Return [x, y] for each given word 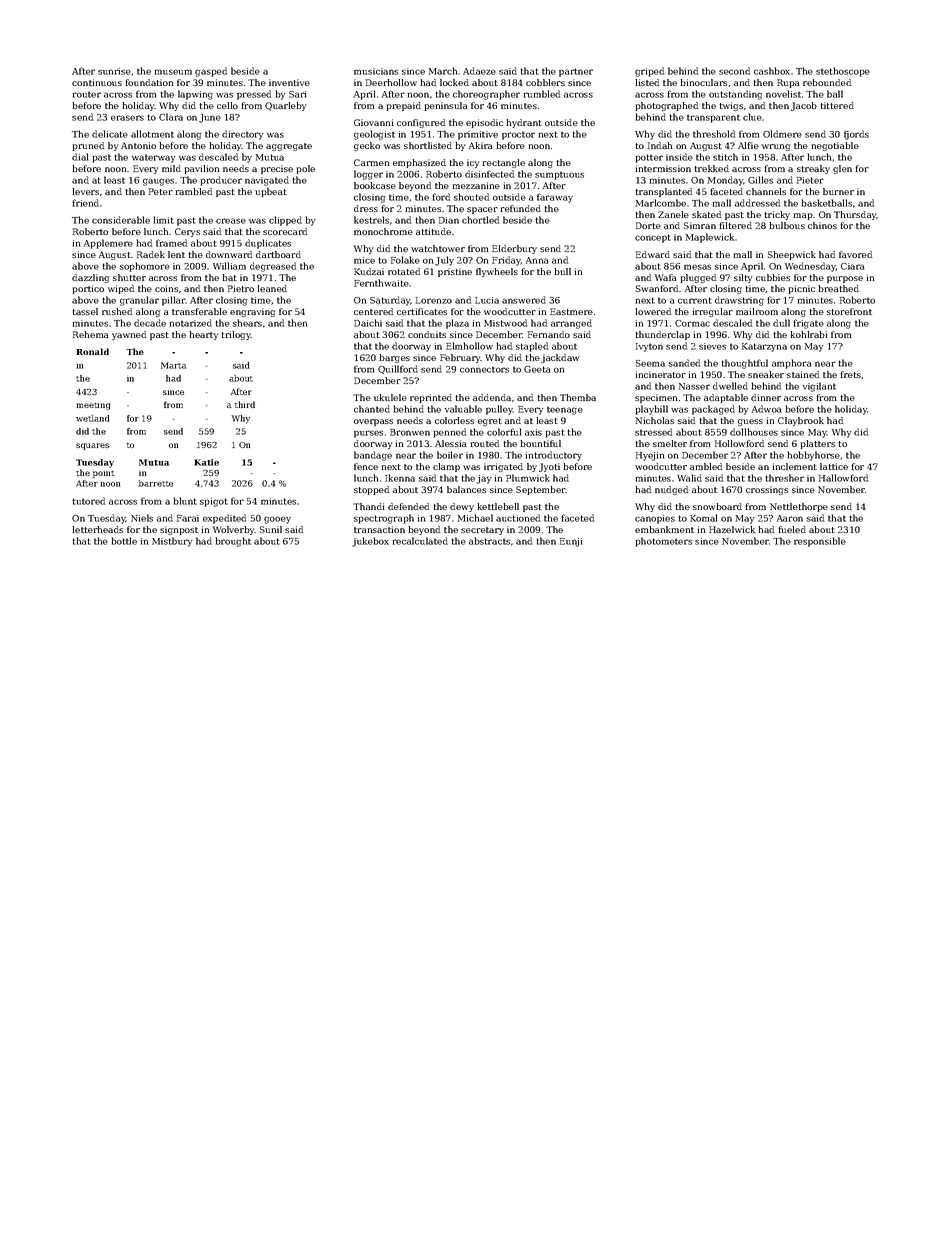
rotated [404, 271]
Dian [449, 220]
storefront [849, 311]
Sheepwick [792, 255]
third [245, 404]
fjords [856, 135]
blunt [185, 501]
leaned [272, 288]
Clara [171, 117]
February [460, 358]
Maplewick [710, 238]
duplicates [268, 244]
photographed [666, 106]
